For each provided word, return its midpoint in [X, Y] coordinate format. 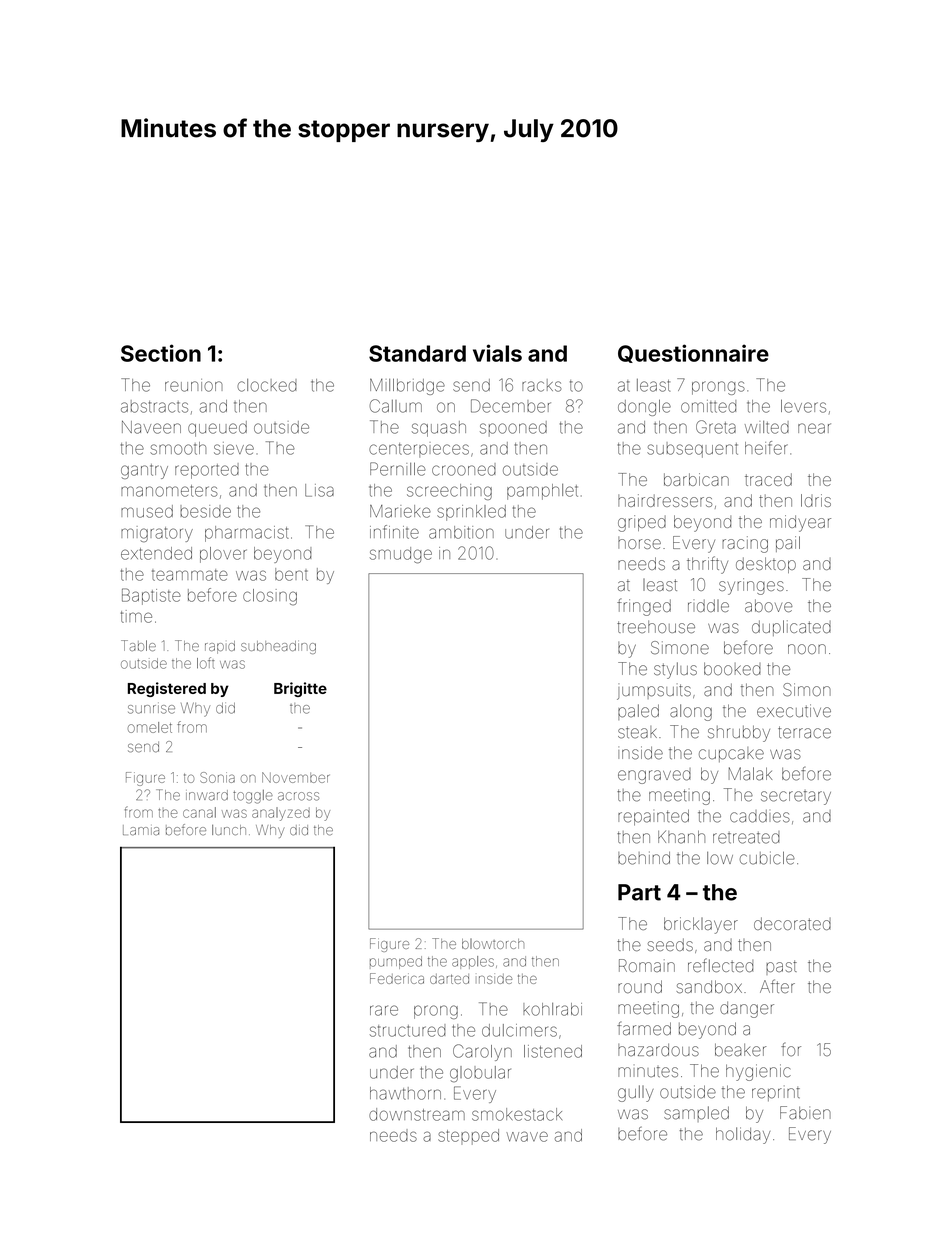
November [295, 777]
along [691, 712]
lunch [229, 830]
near [814, 428]
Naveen [151, 427]
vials [497, 353]
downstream [417, 1114]
